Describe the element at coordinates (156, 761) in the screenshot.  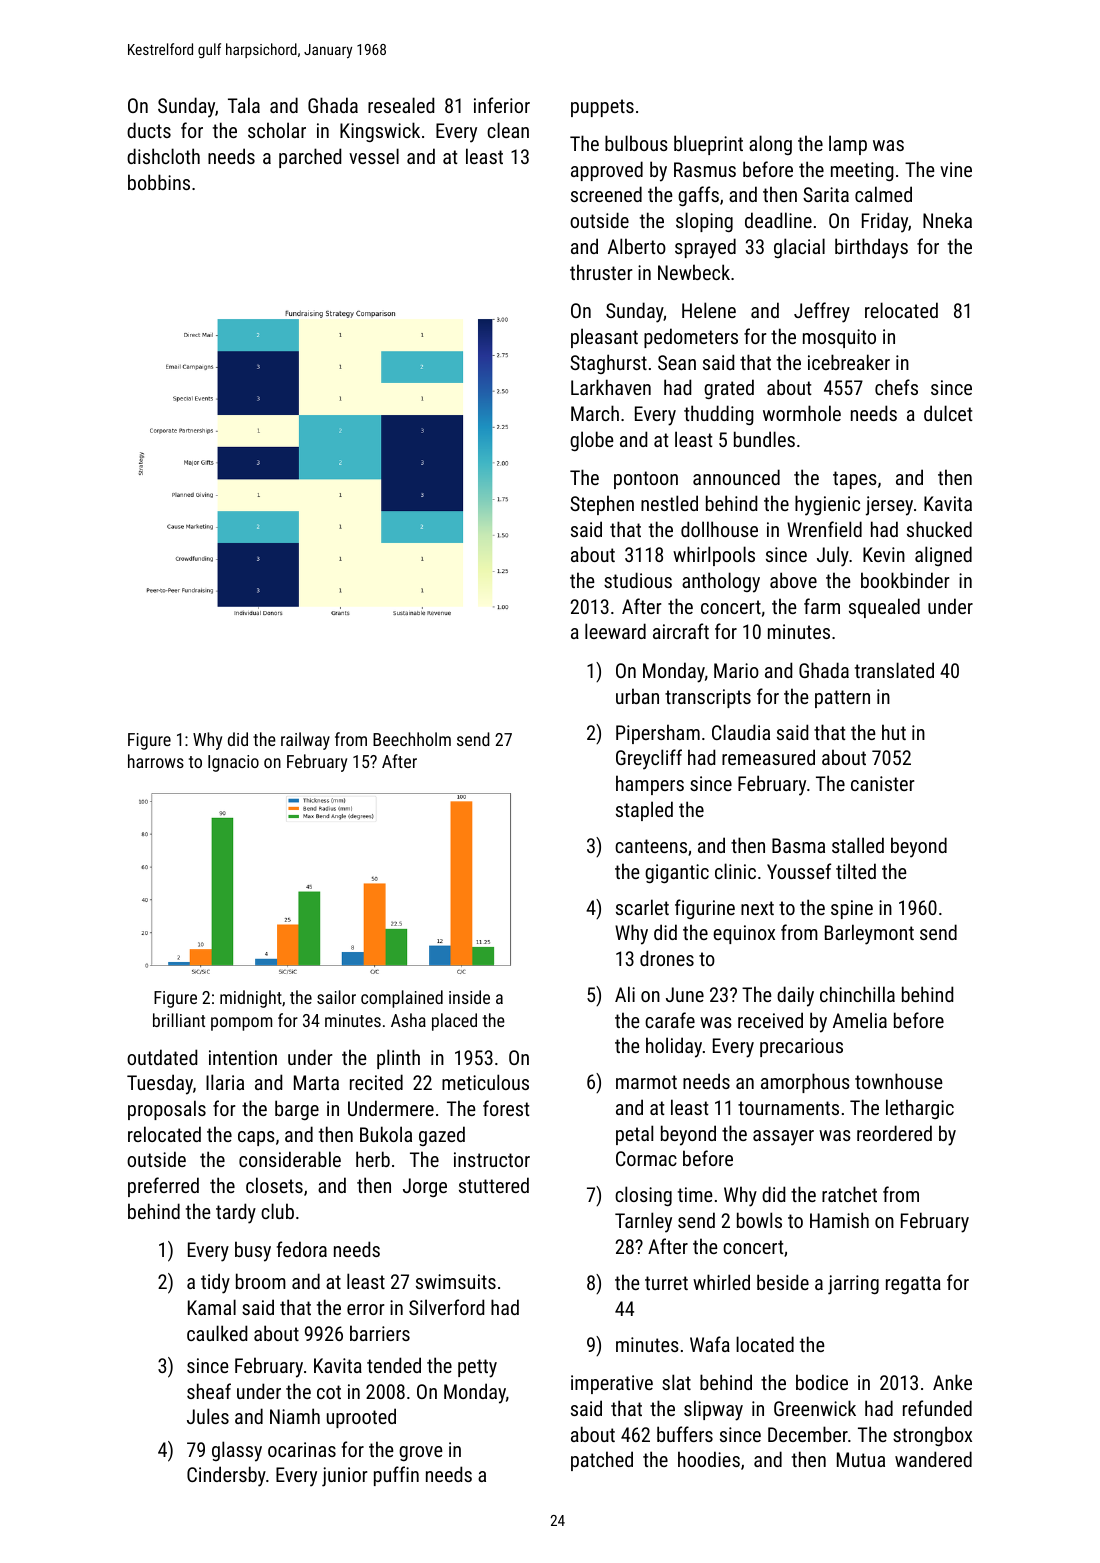
I see `harrows` at that location.
